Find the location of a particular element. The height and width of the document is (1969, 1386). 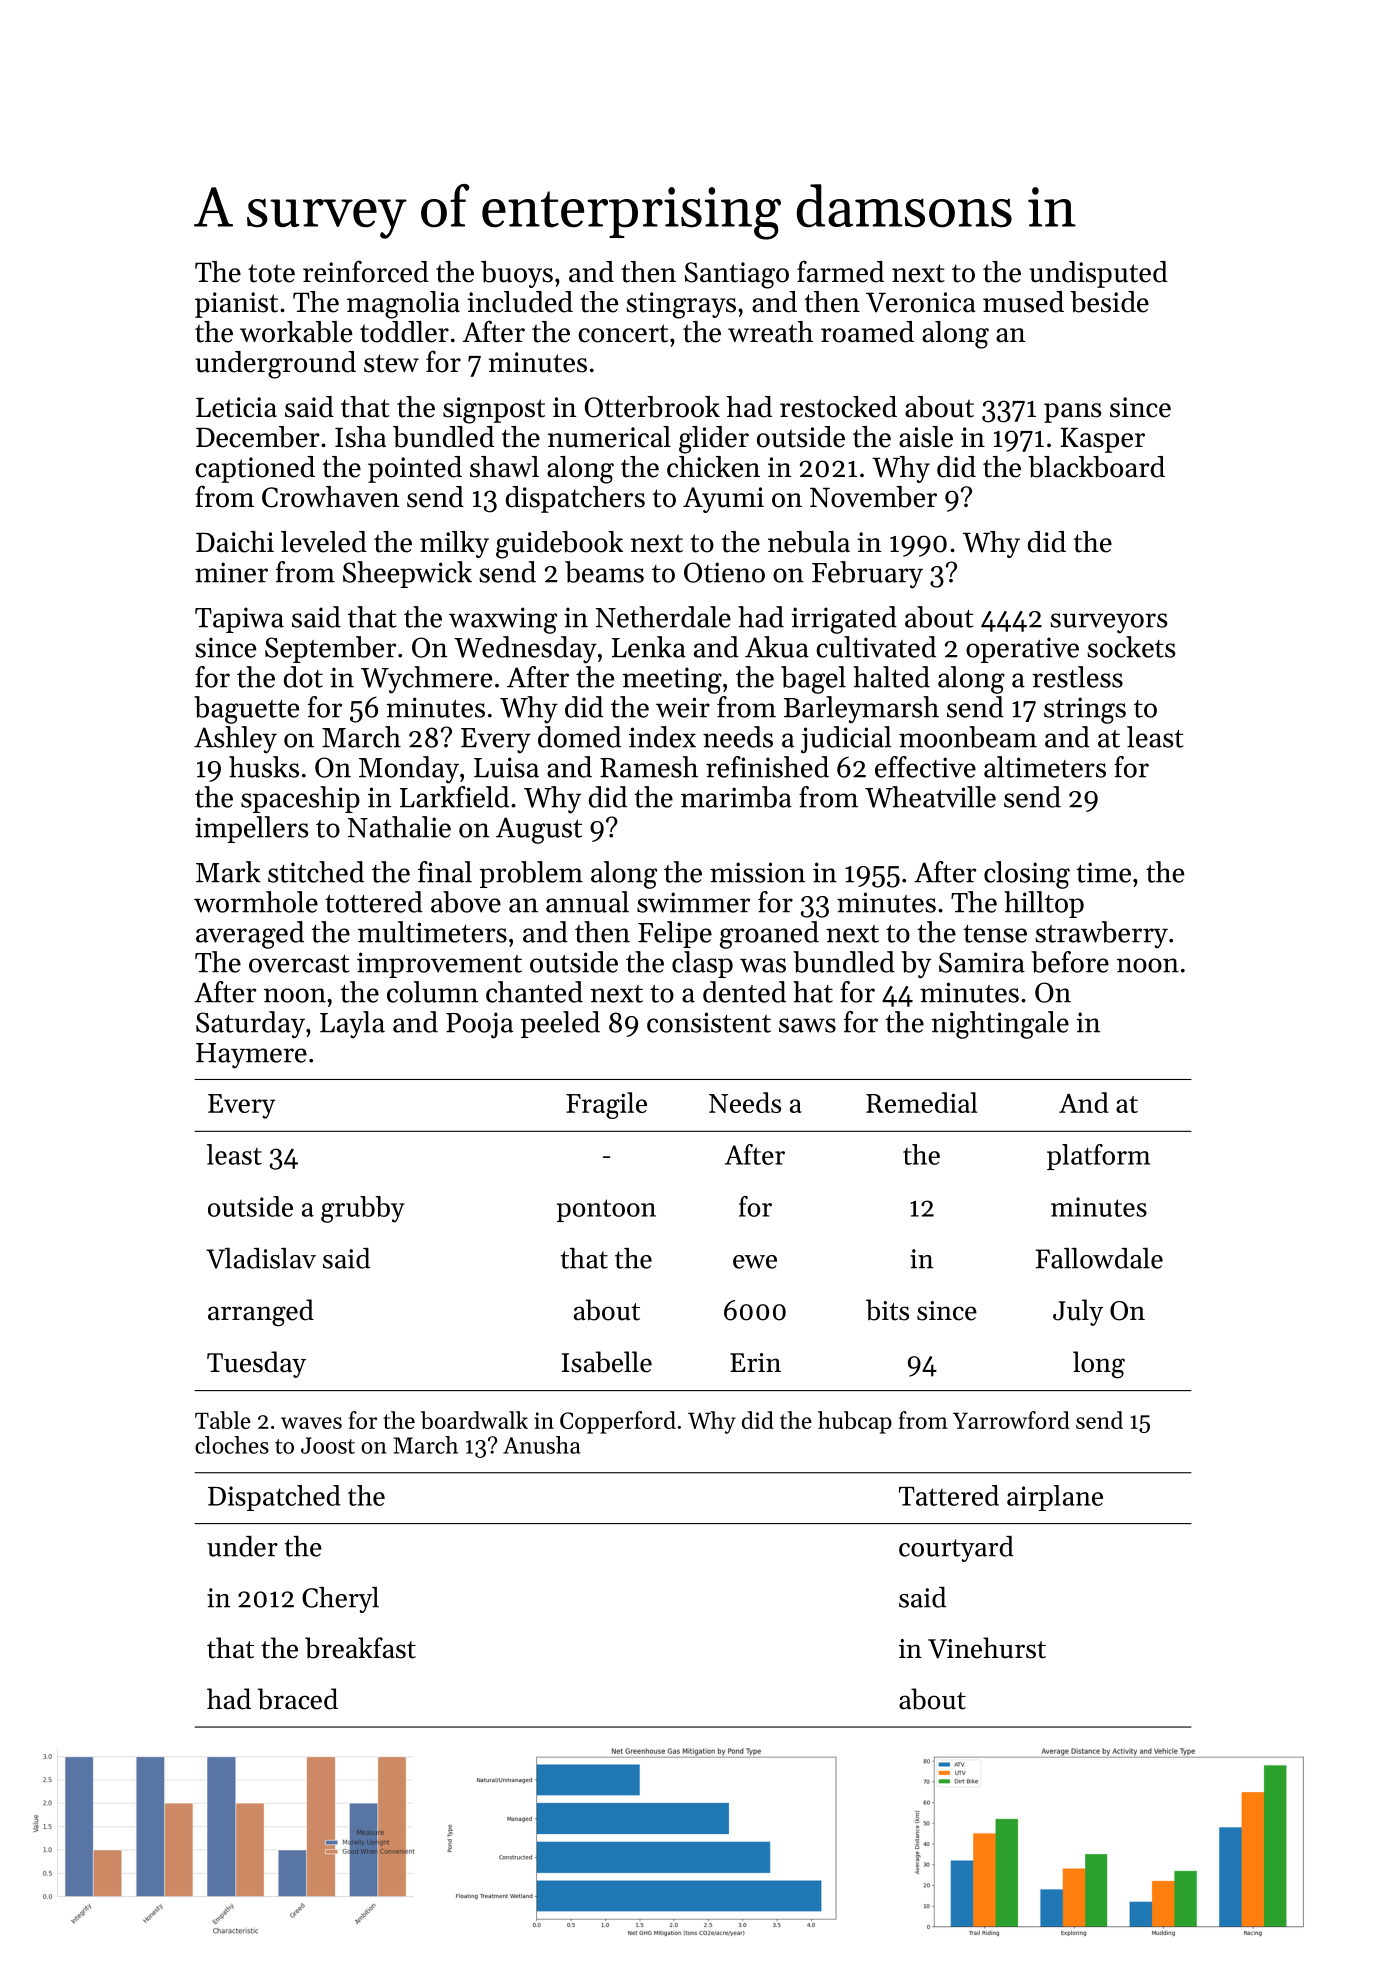

Cheryl is located at coordinates (340, 1600).
